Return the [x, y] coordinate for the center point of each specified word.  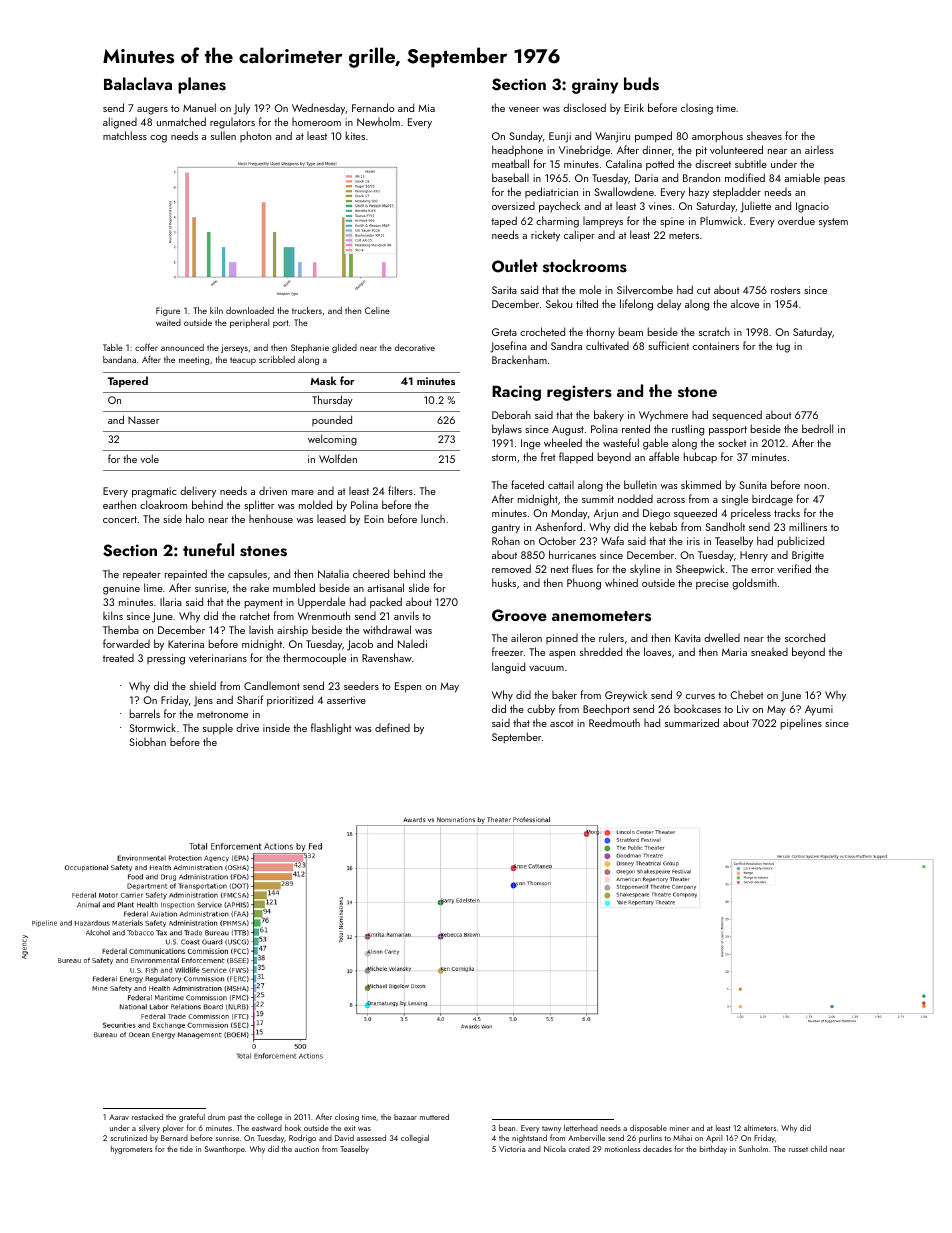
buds [641, 84]
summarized [692, 722]
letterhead [581, 1128]
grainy [595, 86]
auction [307, 1149]
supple [218, 729]
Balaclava [138, 83]
